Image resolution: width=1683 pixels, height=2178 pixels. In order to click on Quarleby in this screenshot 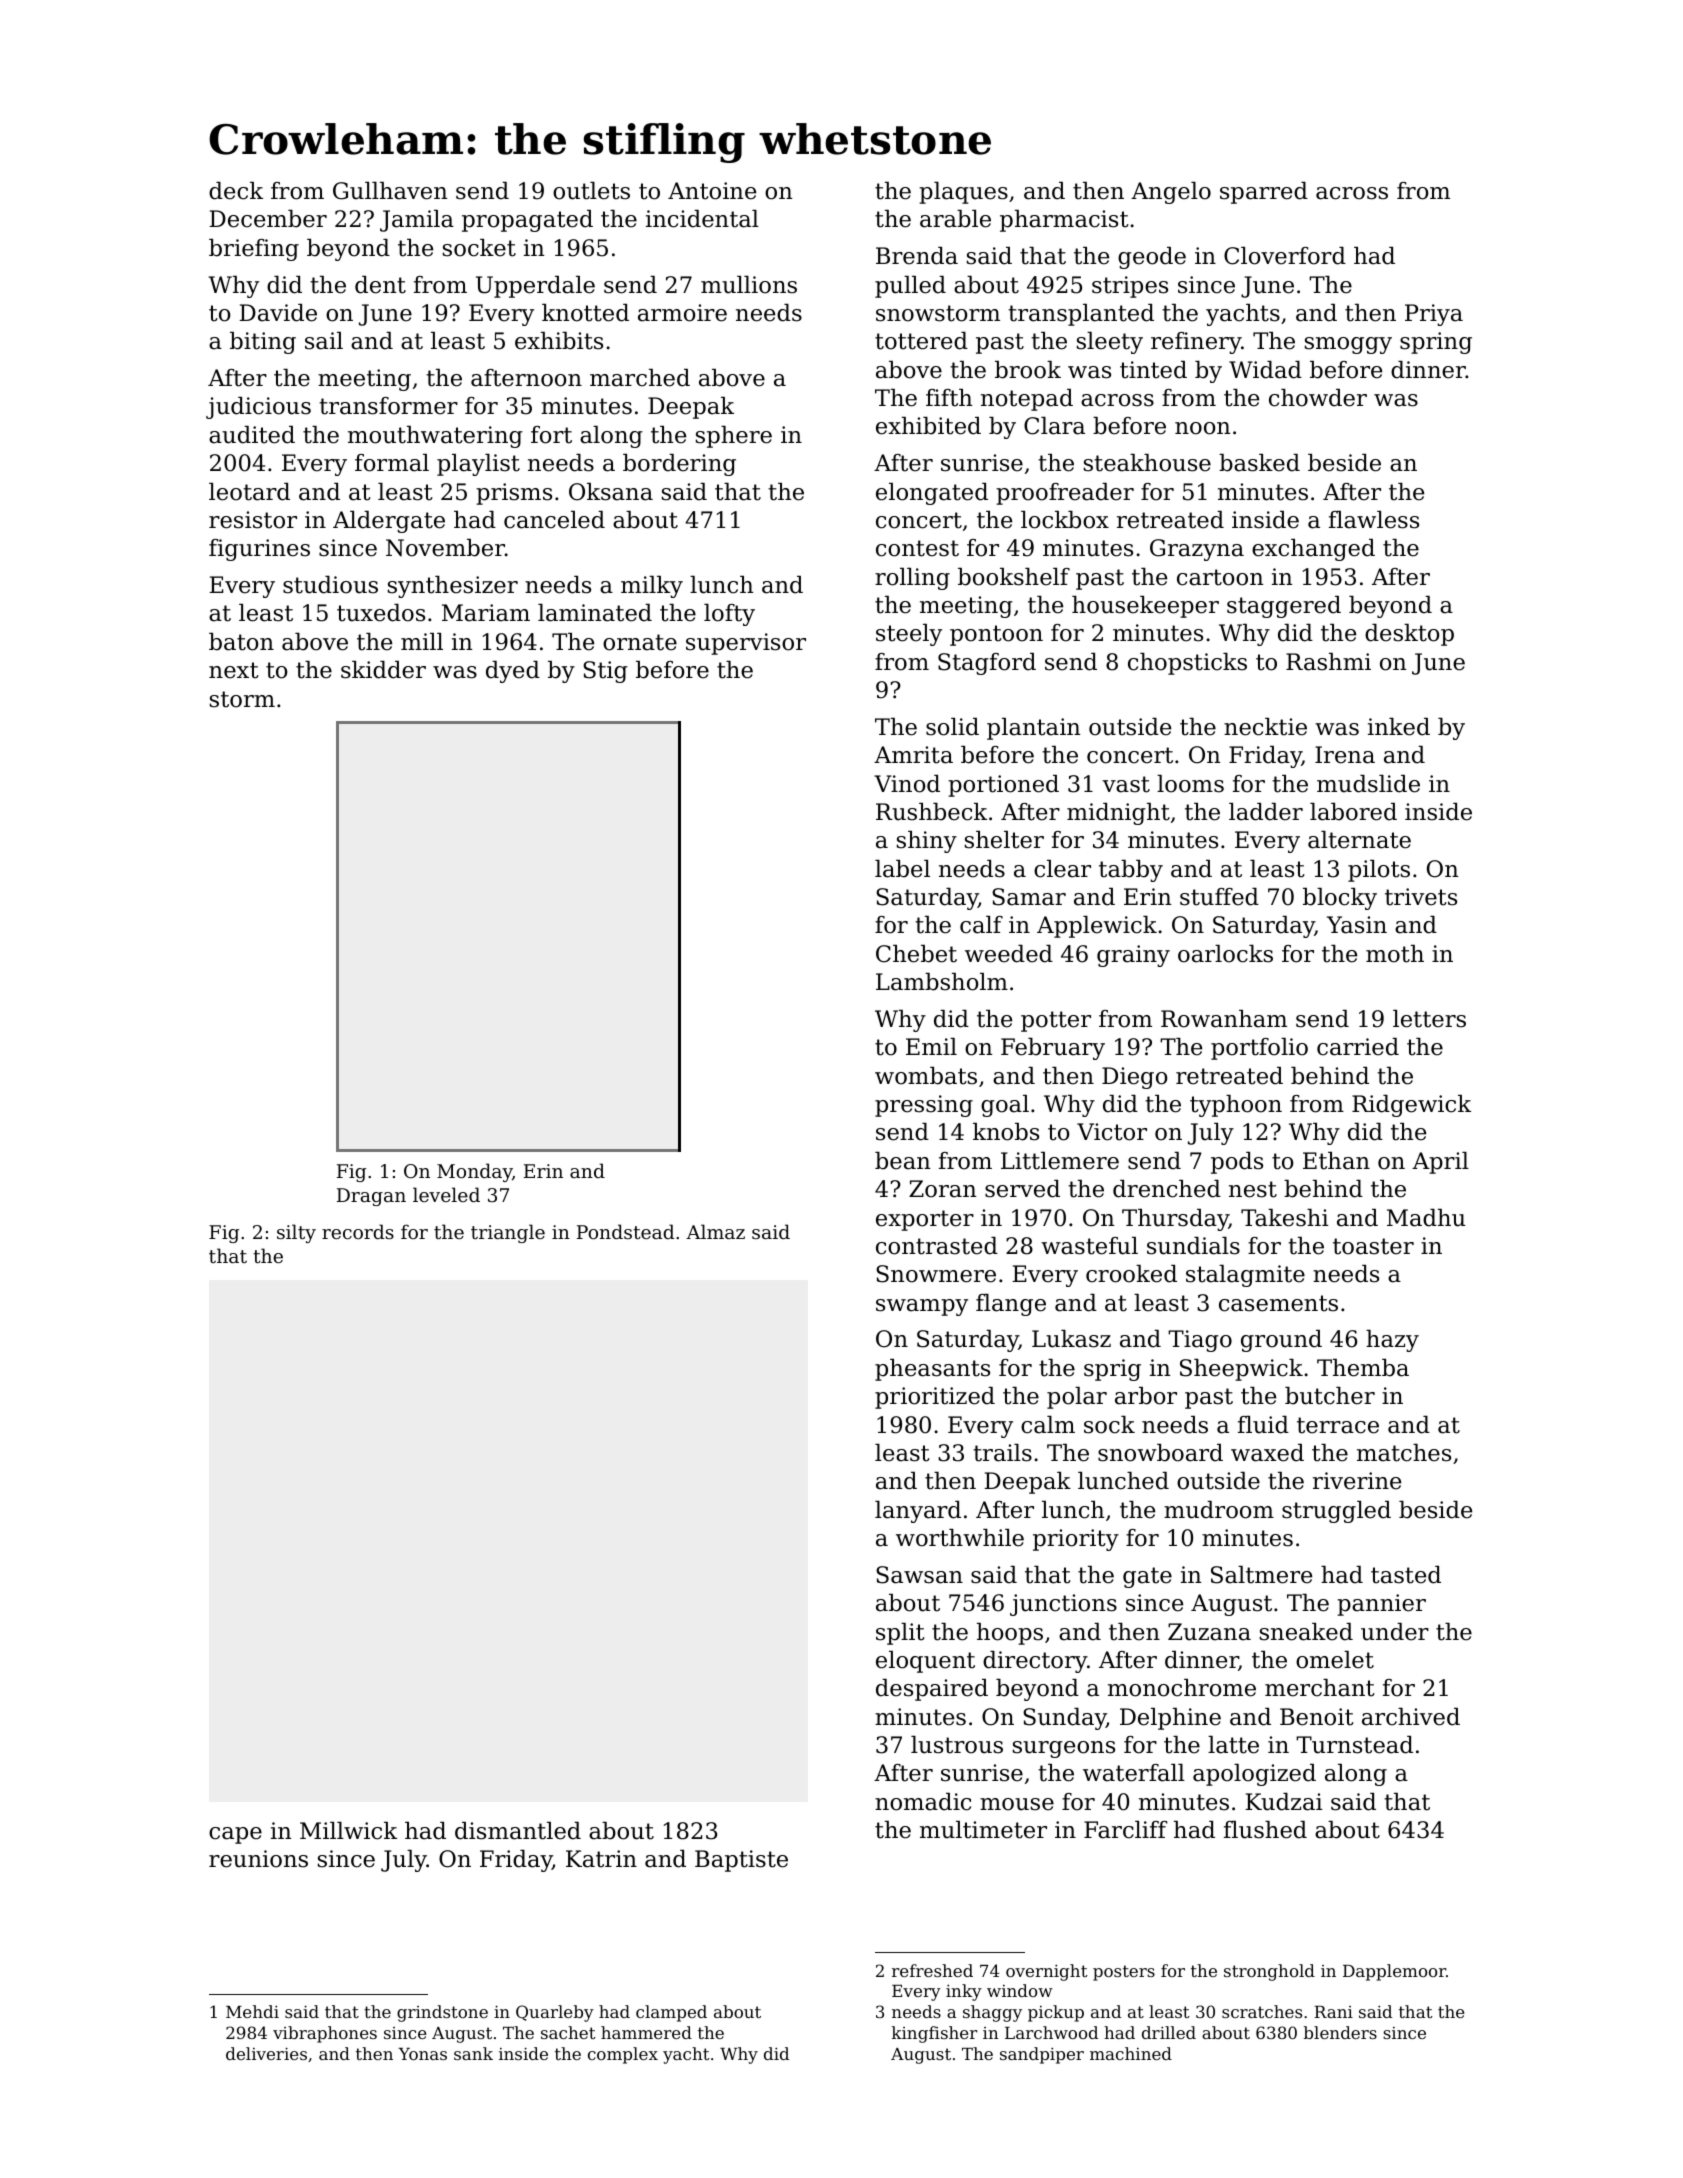, I will do `click(555, 2013)`.
